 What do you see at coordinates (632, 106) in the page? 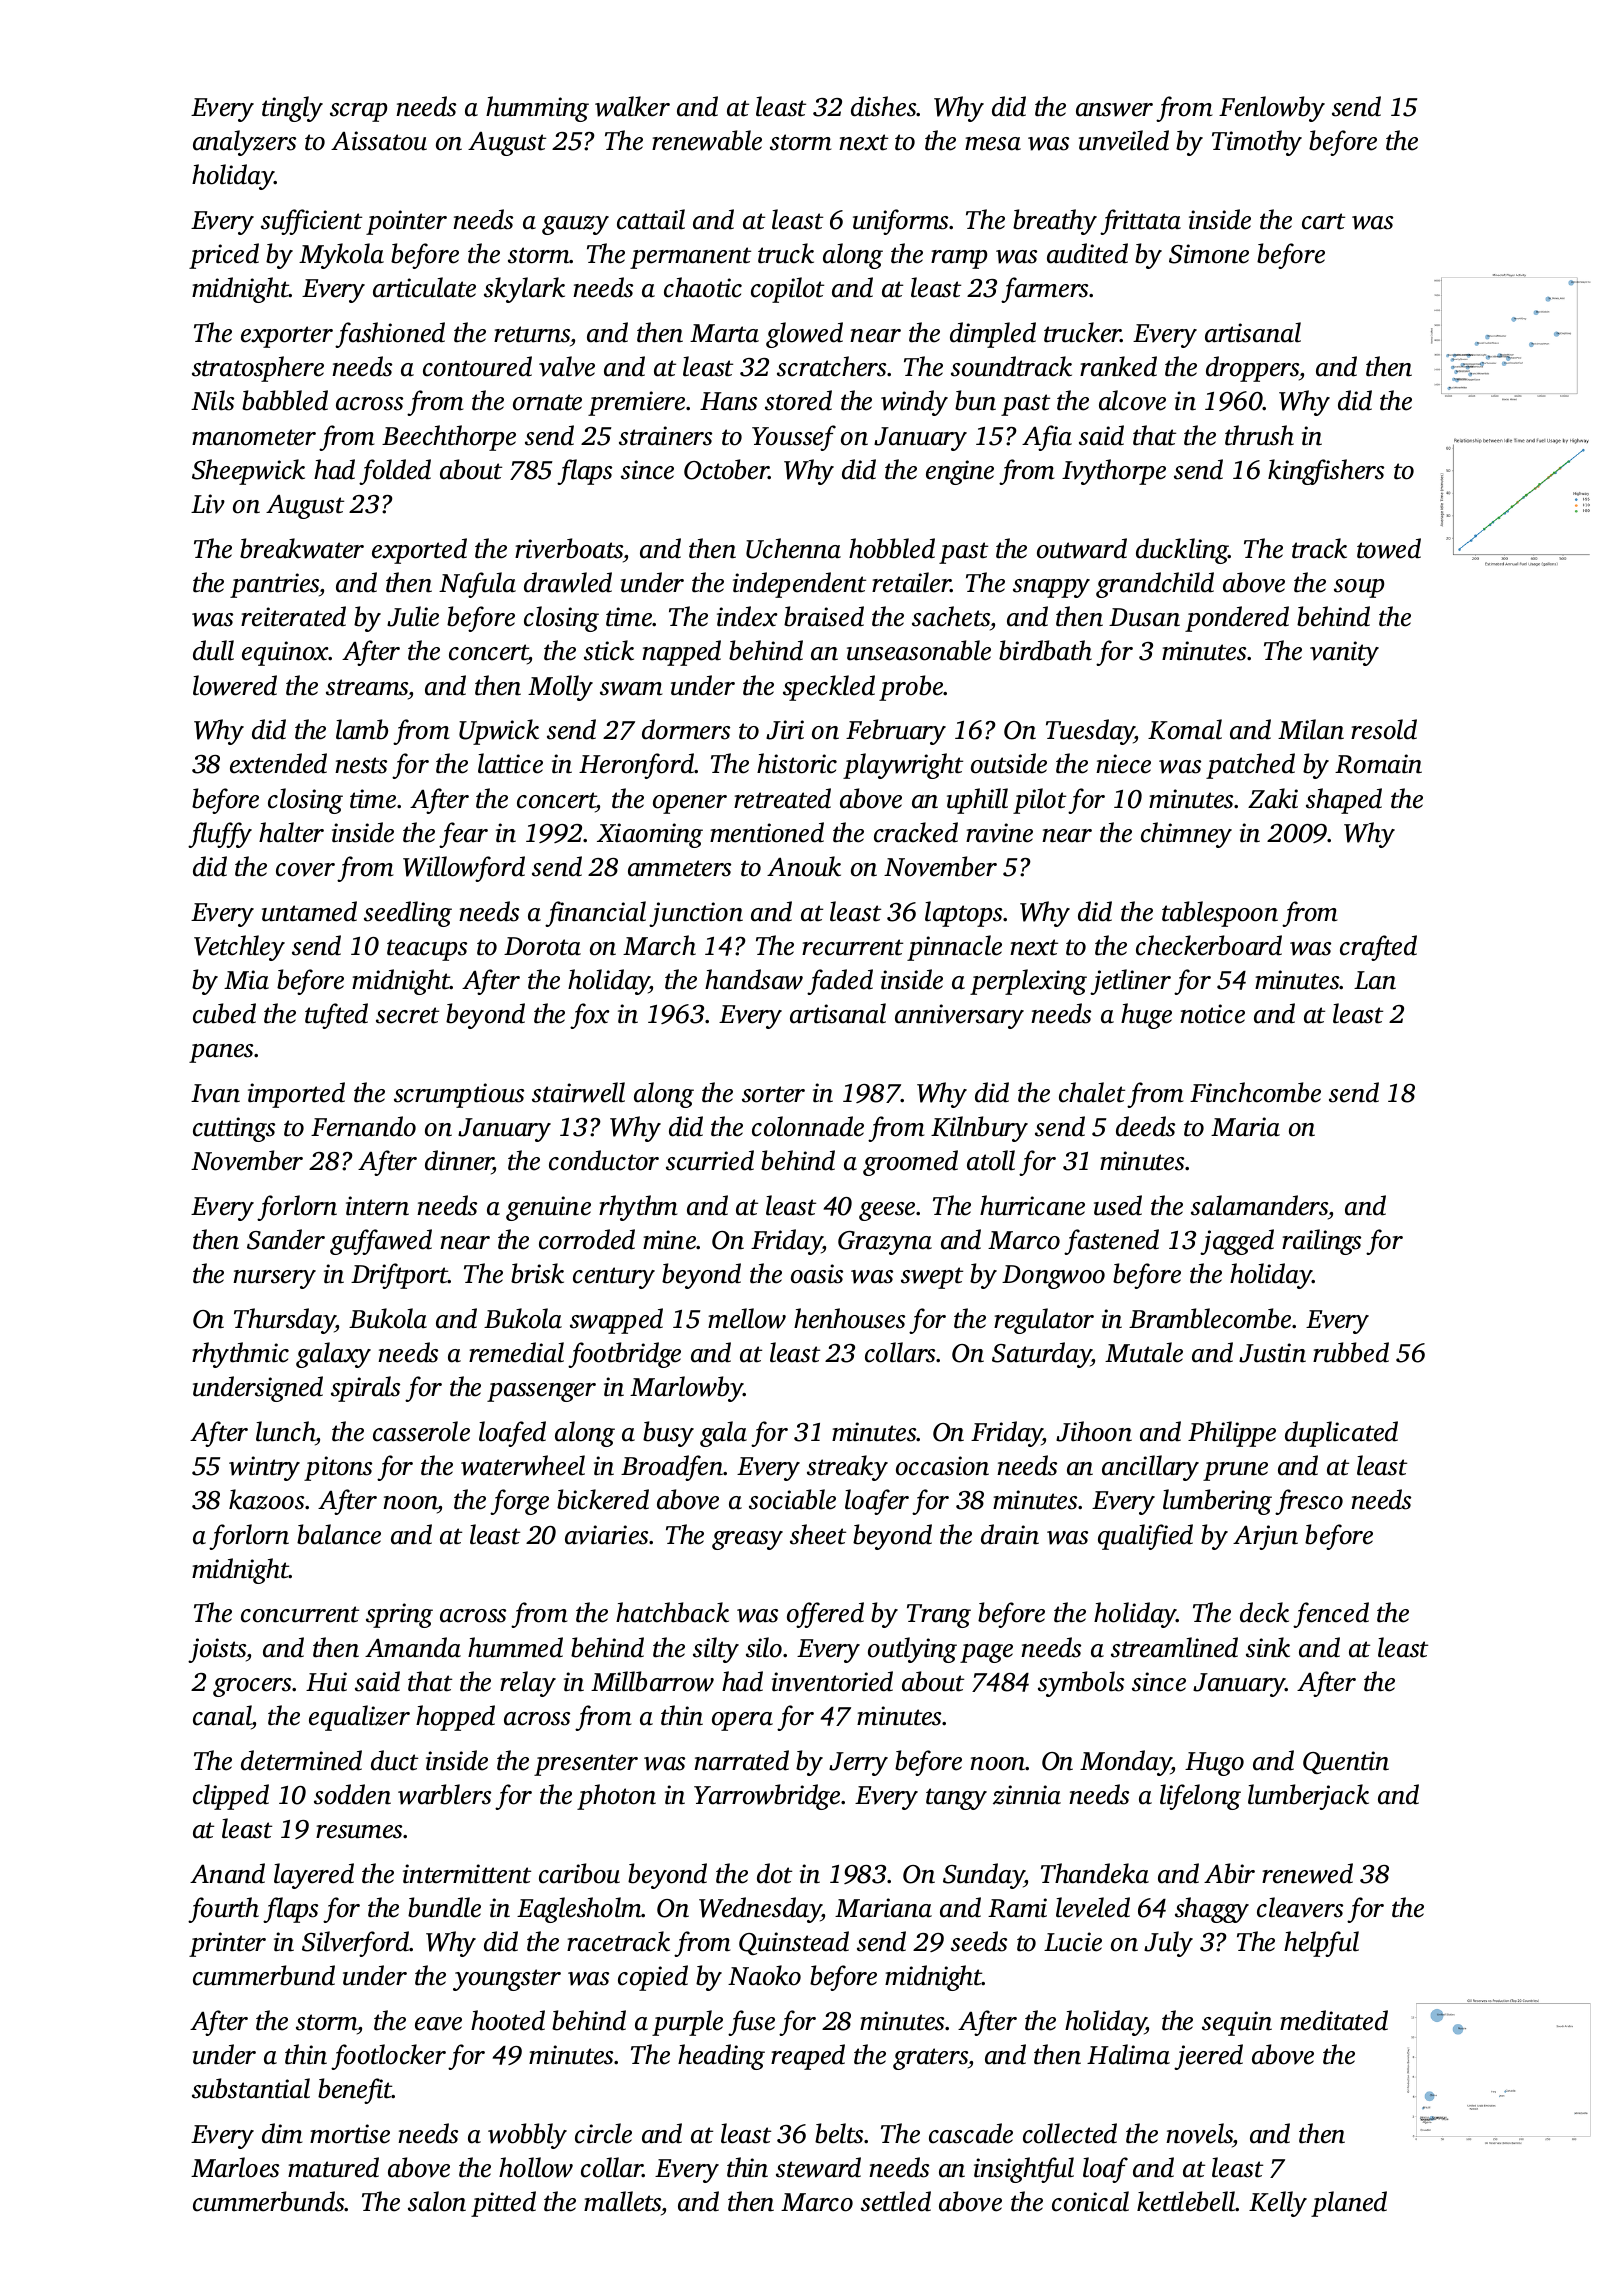
I see `walker` at bounding box center [632, 106].
